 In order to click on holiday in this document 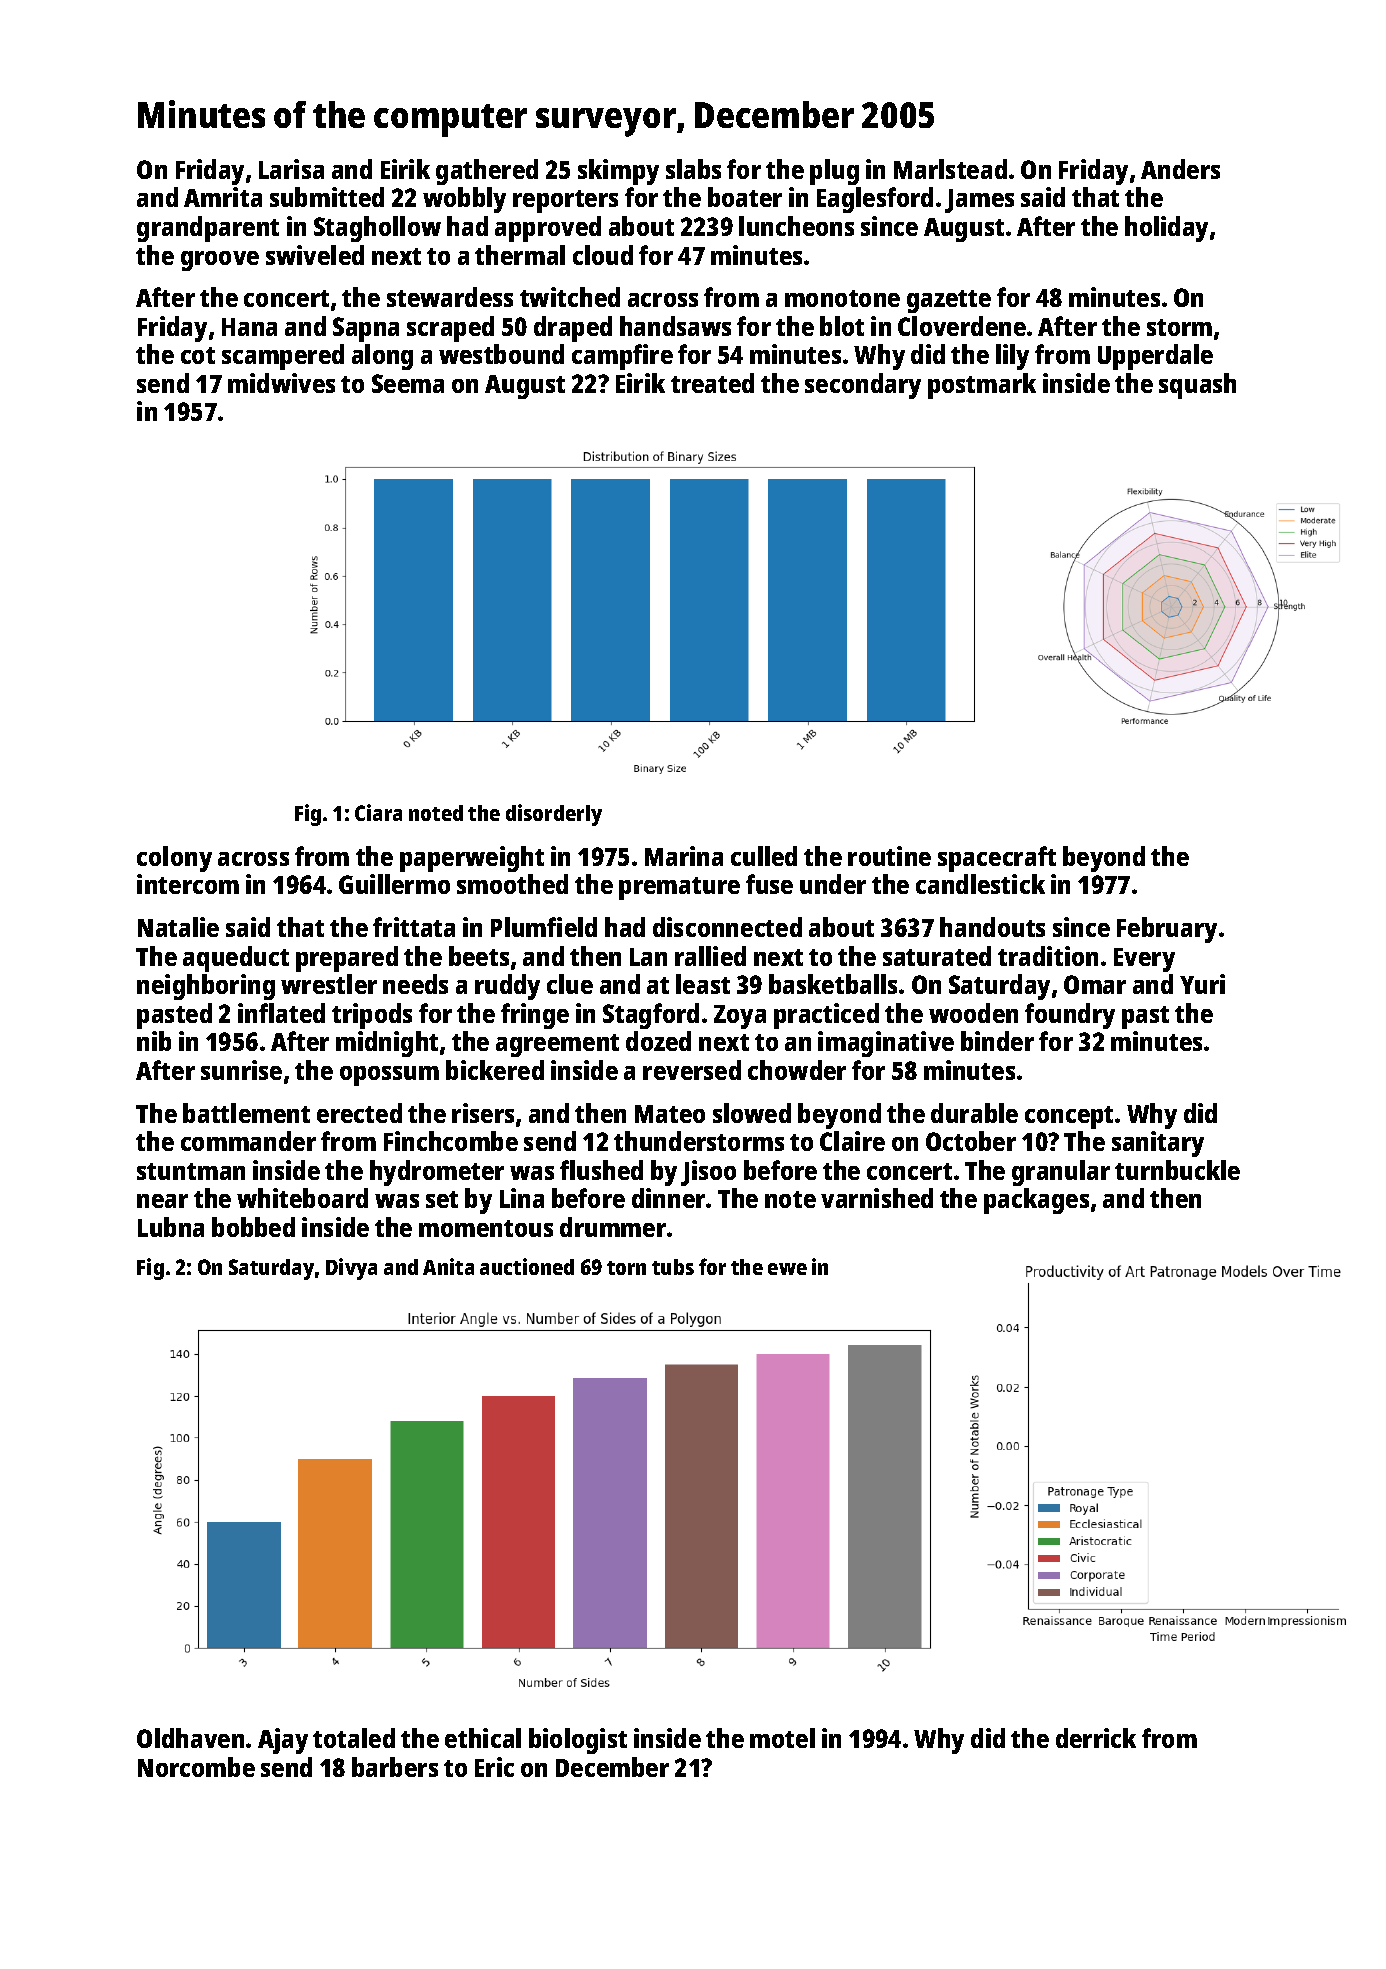, I will do `click(1166, 229)`.
